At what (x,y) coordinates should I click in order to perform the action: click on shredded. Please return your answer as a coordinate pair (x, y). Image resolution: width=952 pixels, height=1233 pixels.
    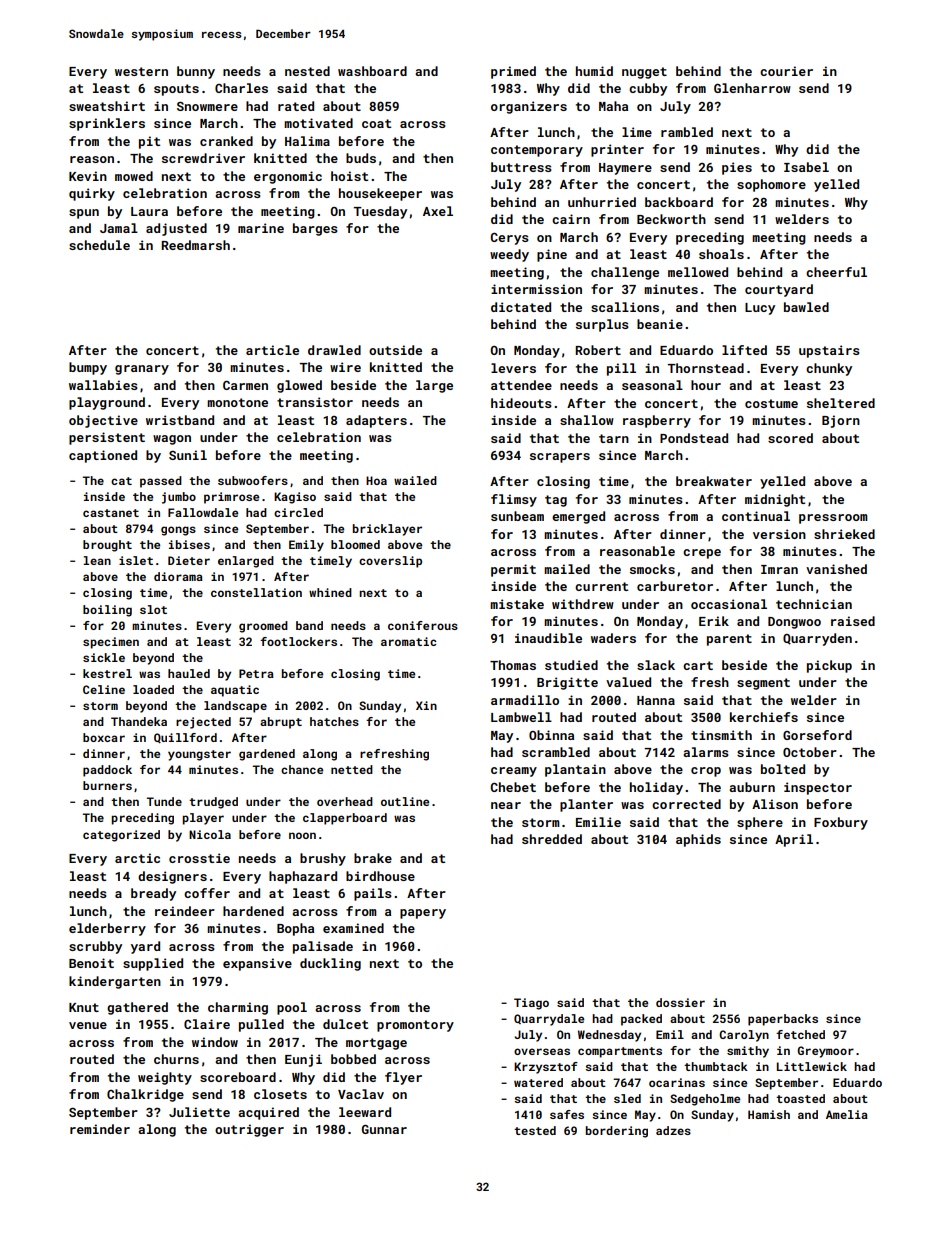
    Looking at the image, I should click on (552, 839).
